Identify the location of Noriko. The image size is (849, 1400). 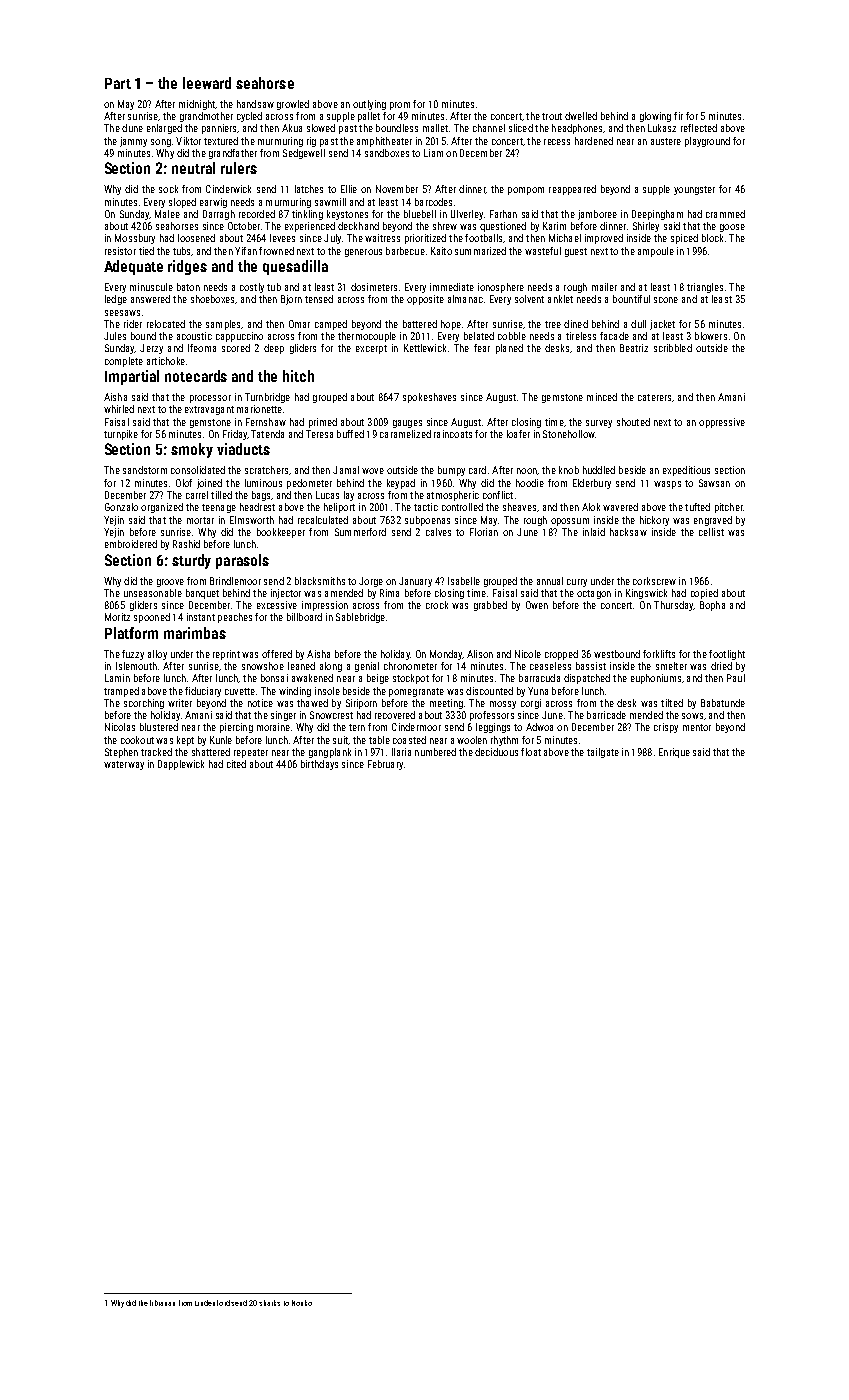
(302, 1303).
